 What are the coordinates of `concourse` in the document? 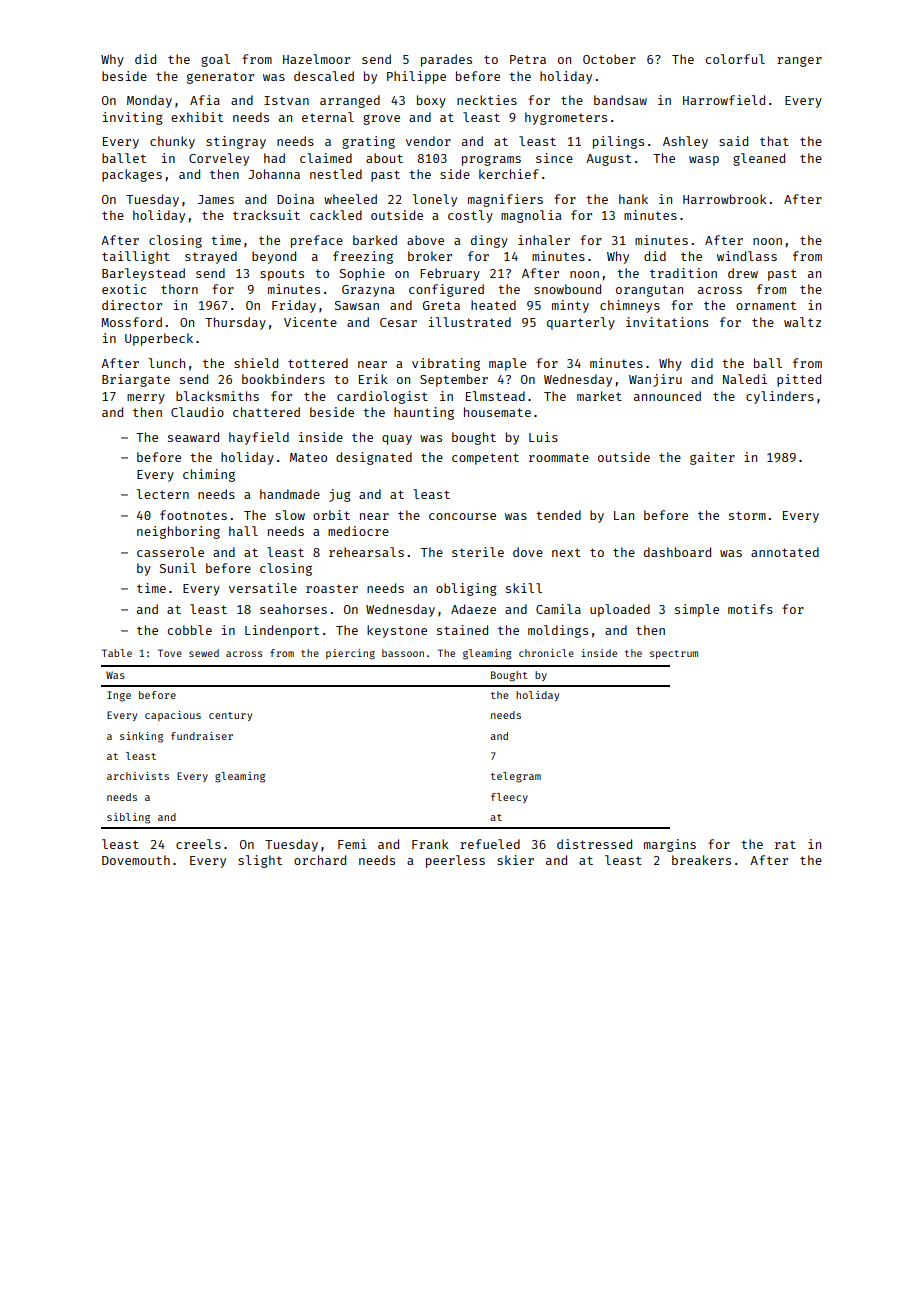 It's located at (462, 516).
